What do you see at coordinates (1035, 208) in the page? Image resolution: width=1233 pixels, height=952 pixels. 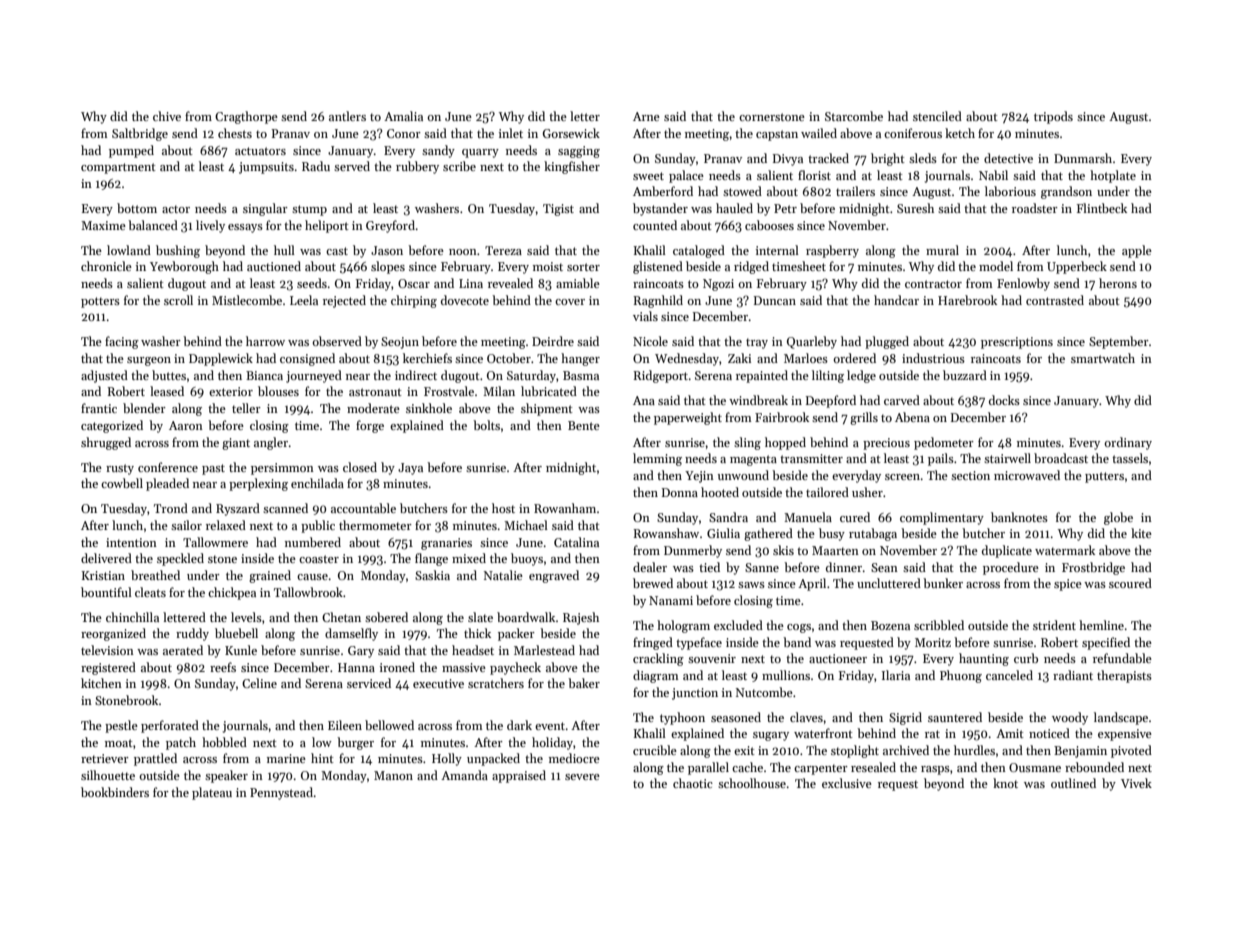 I see `roadster` at bounding box center [1035, 208].
